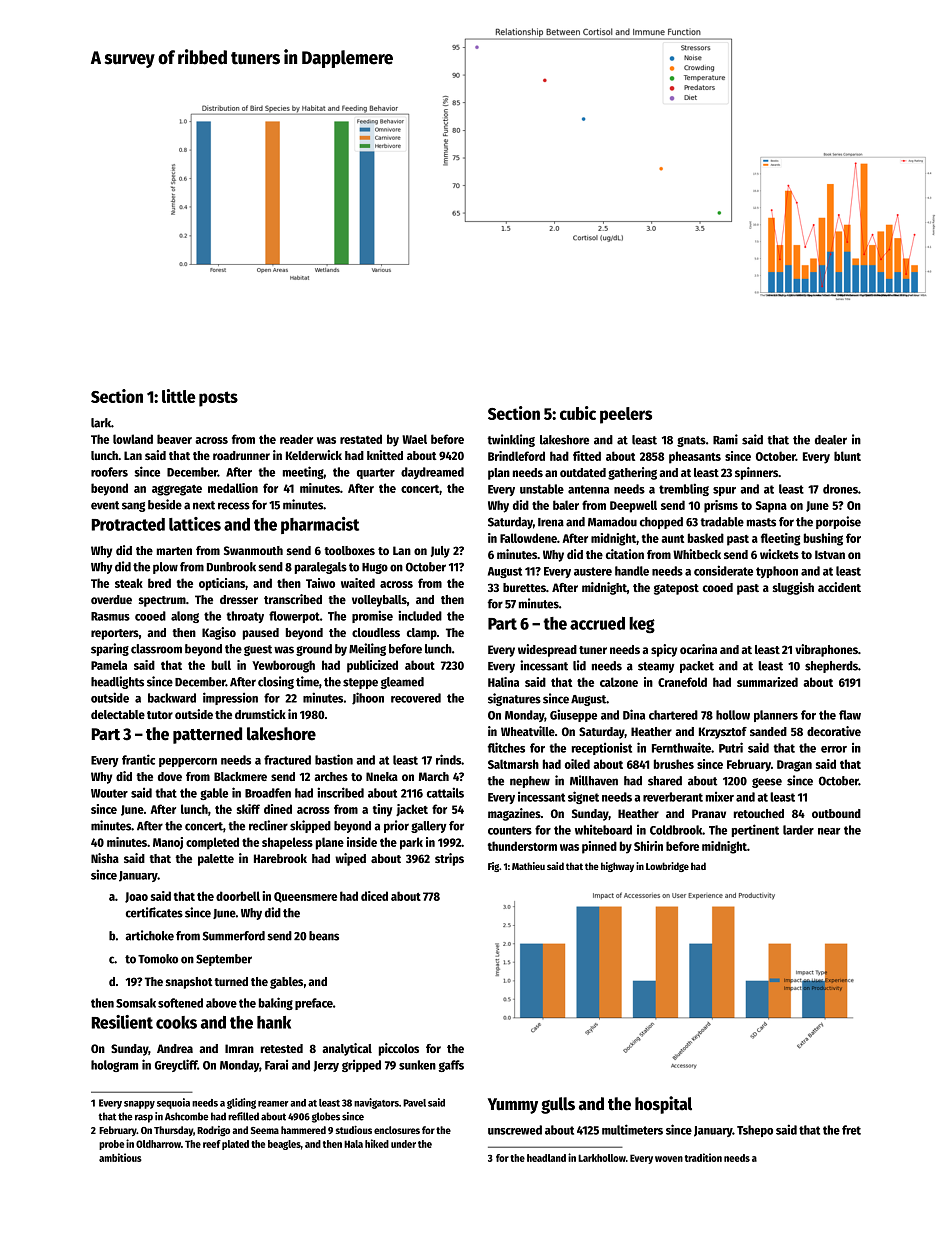 The image size is (952, 1233). What do you see at coordinates (851, 1130) in the screenshot?
I see `fret` at bounding box center [851, 1130].
